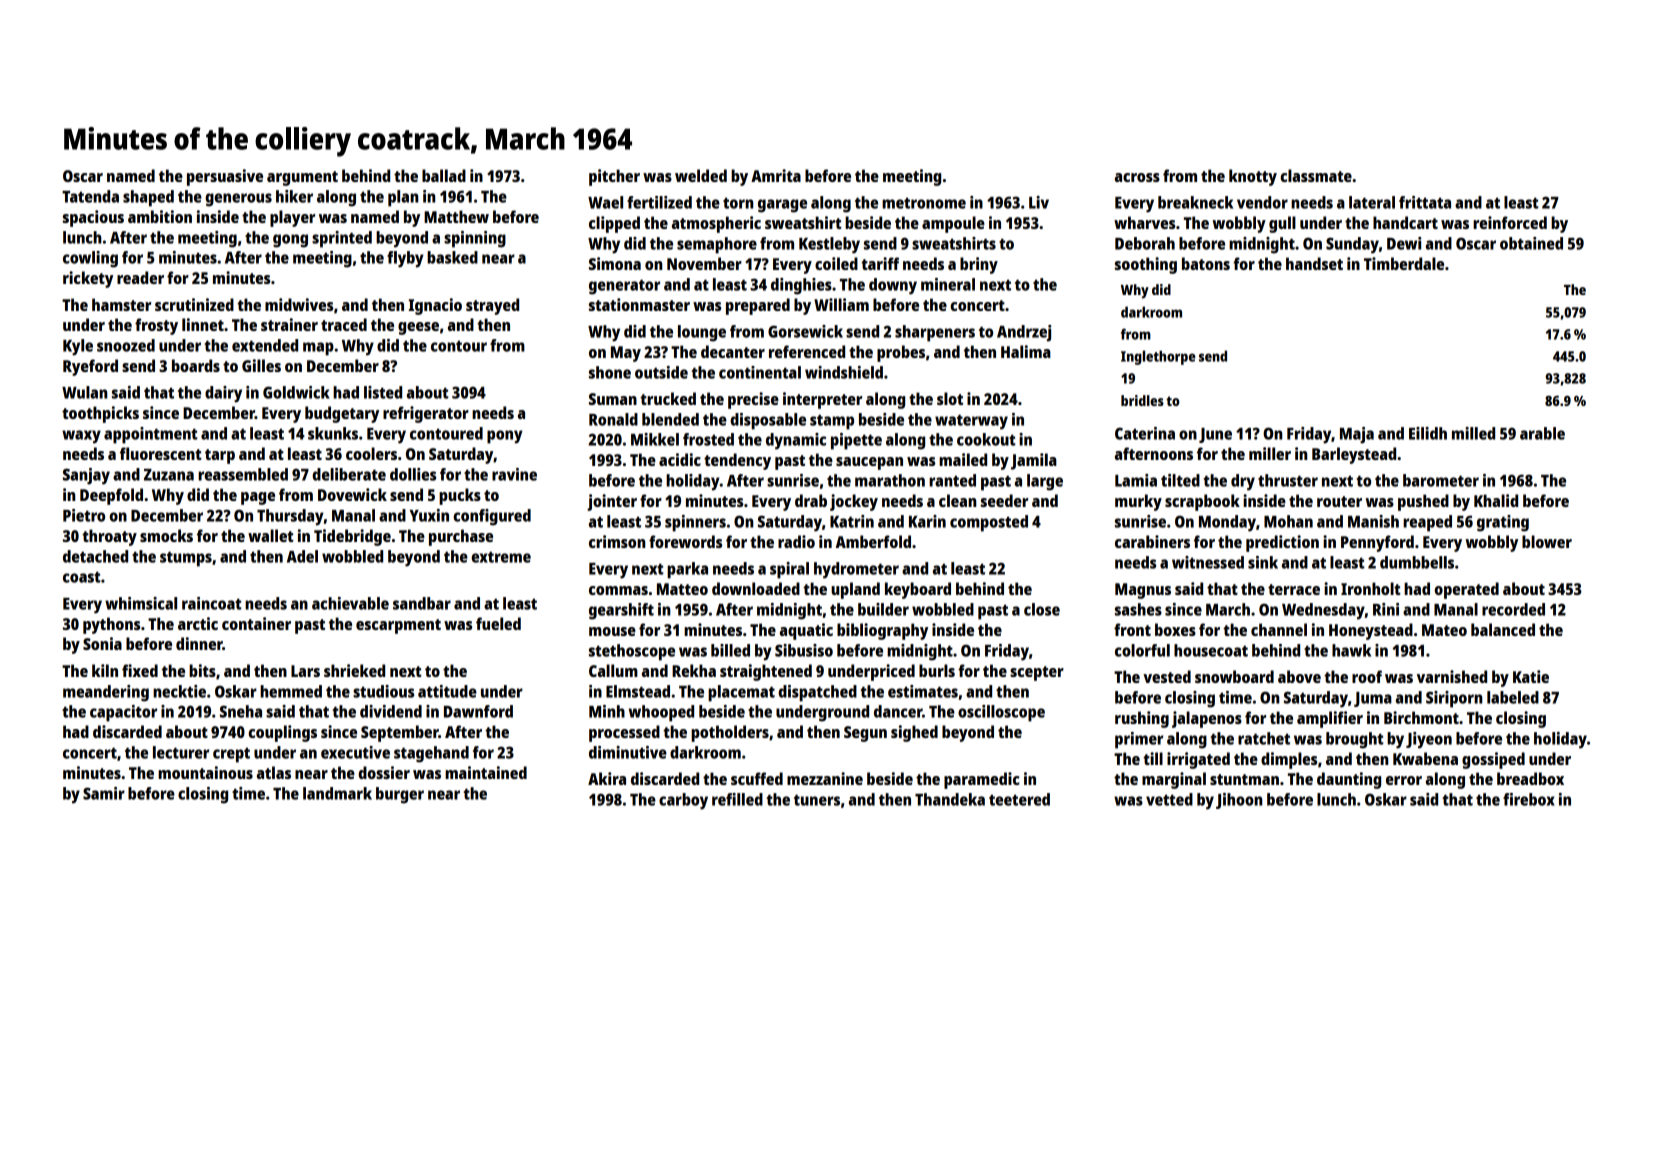 The image size is (1655, 1171). Describe the element at coordinates (1039, 202) in the page. I see `Liv` at that location.
